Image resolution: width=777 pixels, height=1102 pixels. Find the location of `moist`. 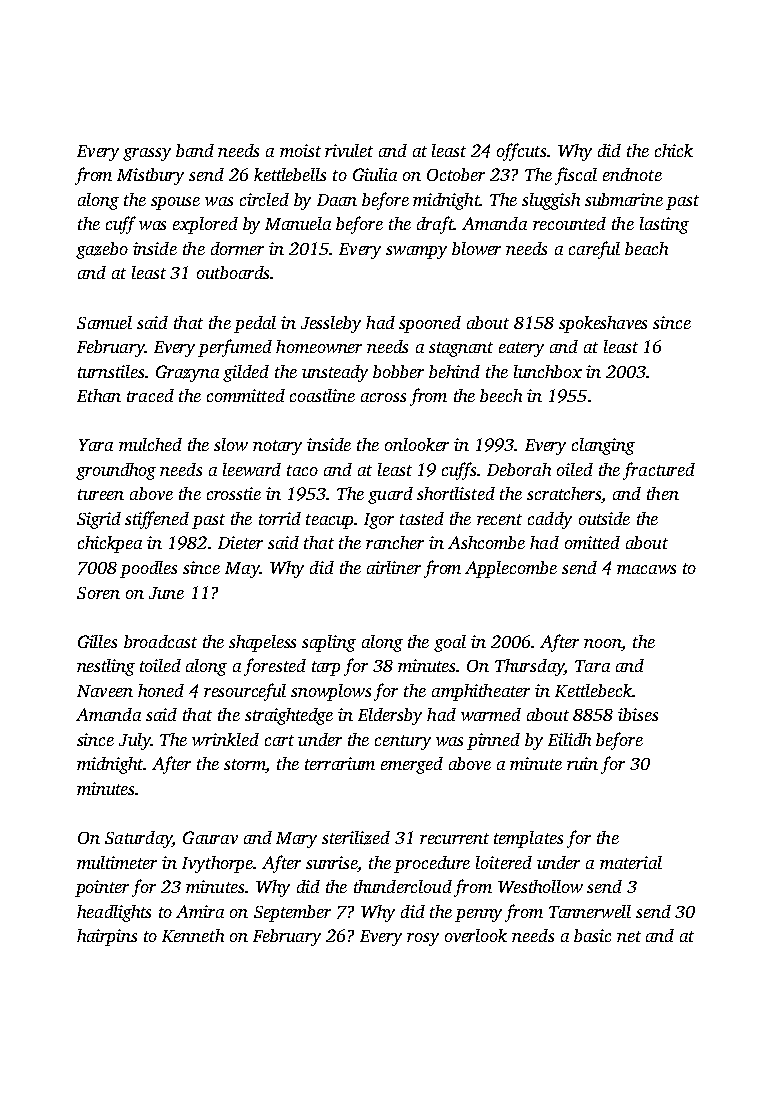

moist is located at coordinates (300, 150).
